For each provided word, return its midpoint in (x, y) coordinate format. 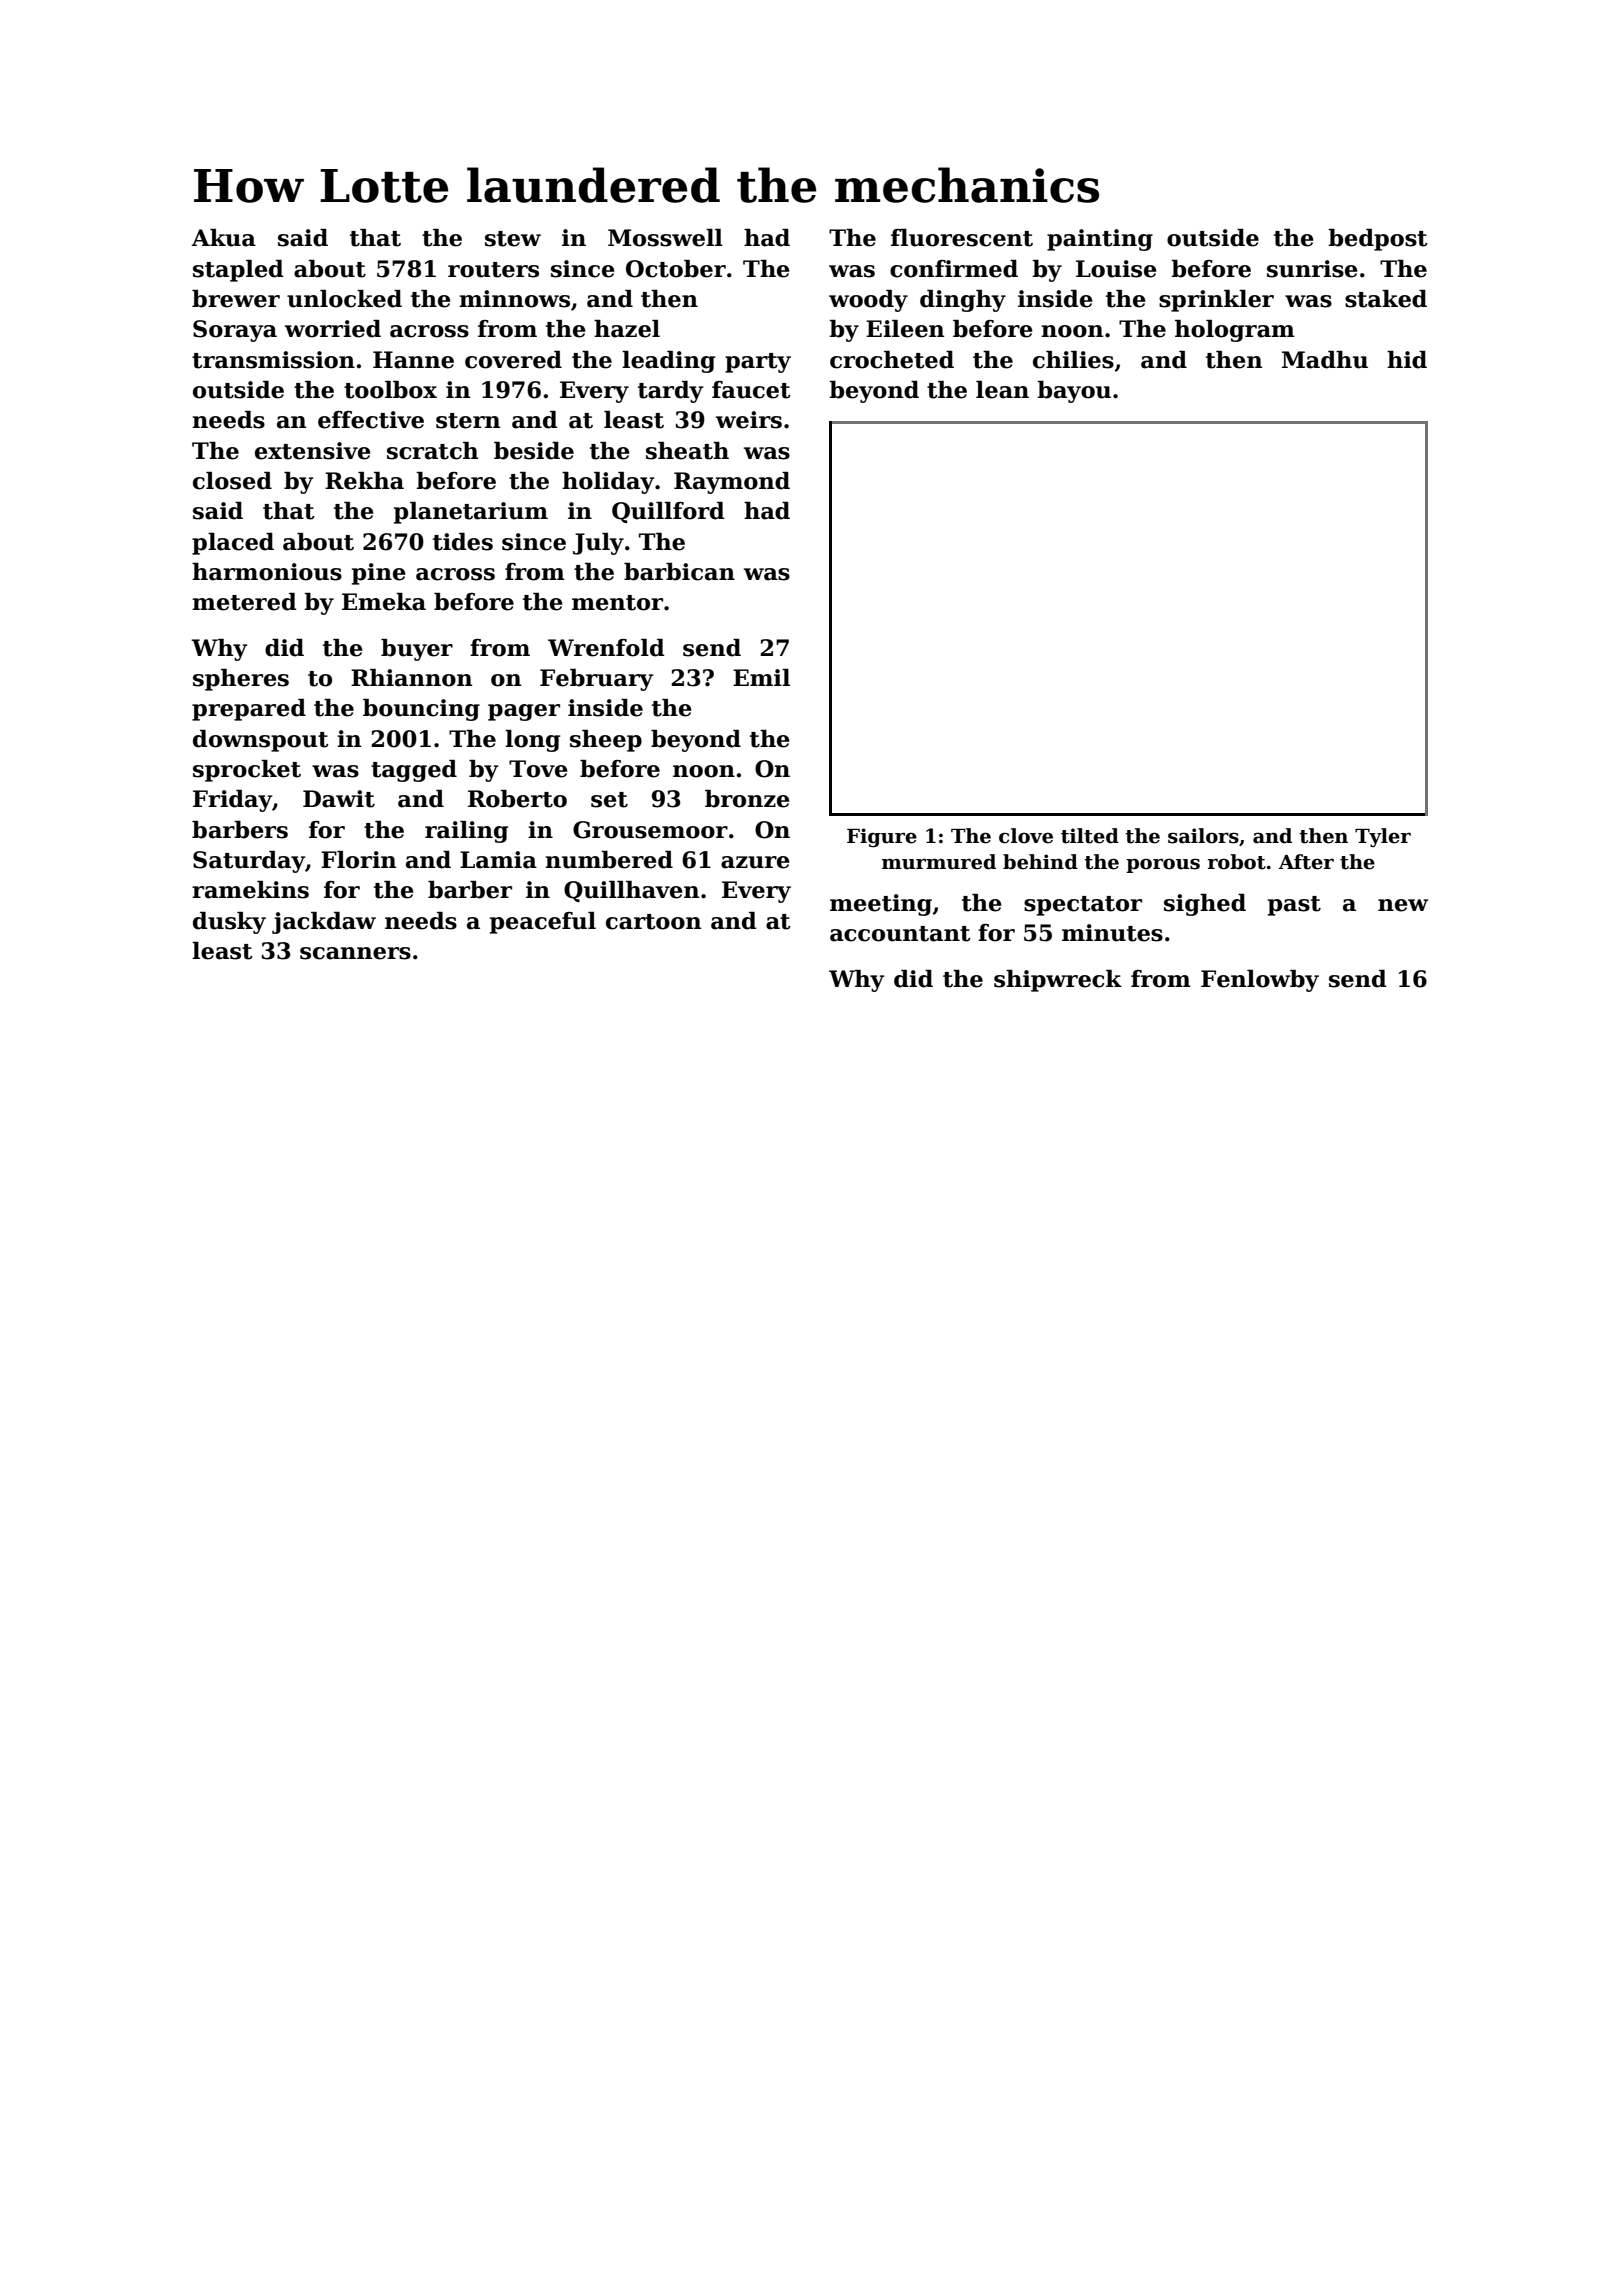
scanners (355, 953)
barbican (679, 572)
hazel (627, 329)
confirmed (954, 269)
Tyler (1383, 837)
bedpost (1378, 240)
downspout (261, 741)
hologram (1235, 331)
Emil (761, 677)
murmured (939, 862)
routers (493, 270)
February (597, 680)
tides (463, 542)
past (1294, 906)
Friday (232, 801)
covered (513, 360)
